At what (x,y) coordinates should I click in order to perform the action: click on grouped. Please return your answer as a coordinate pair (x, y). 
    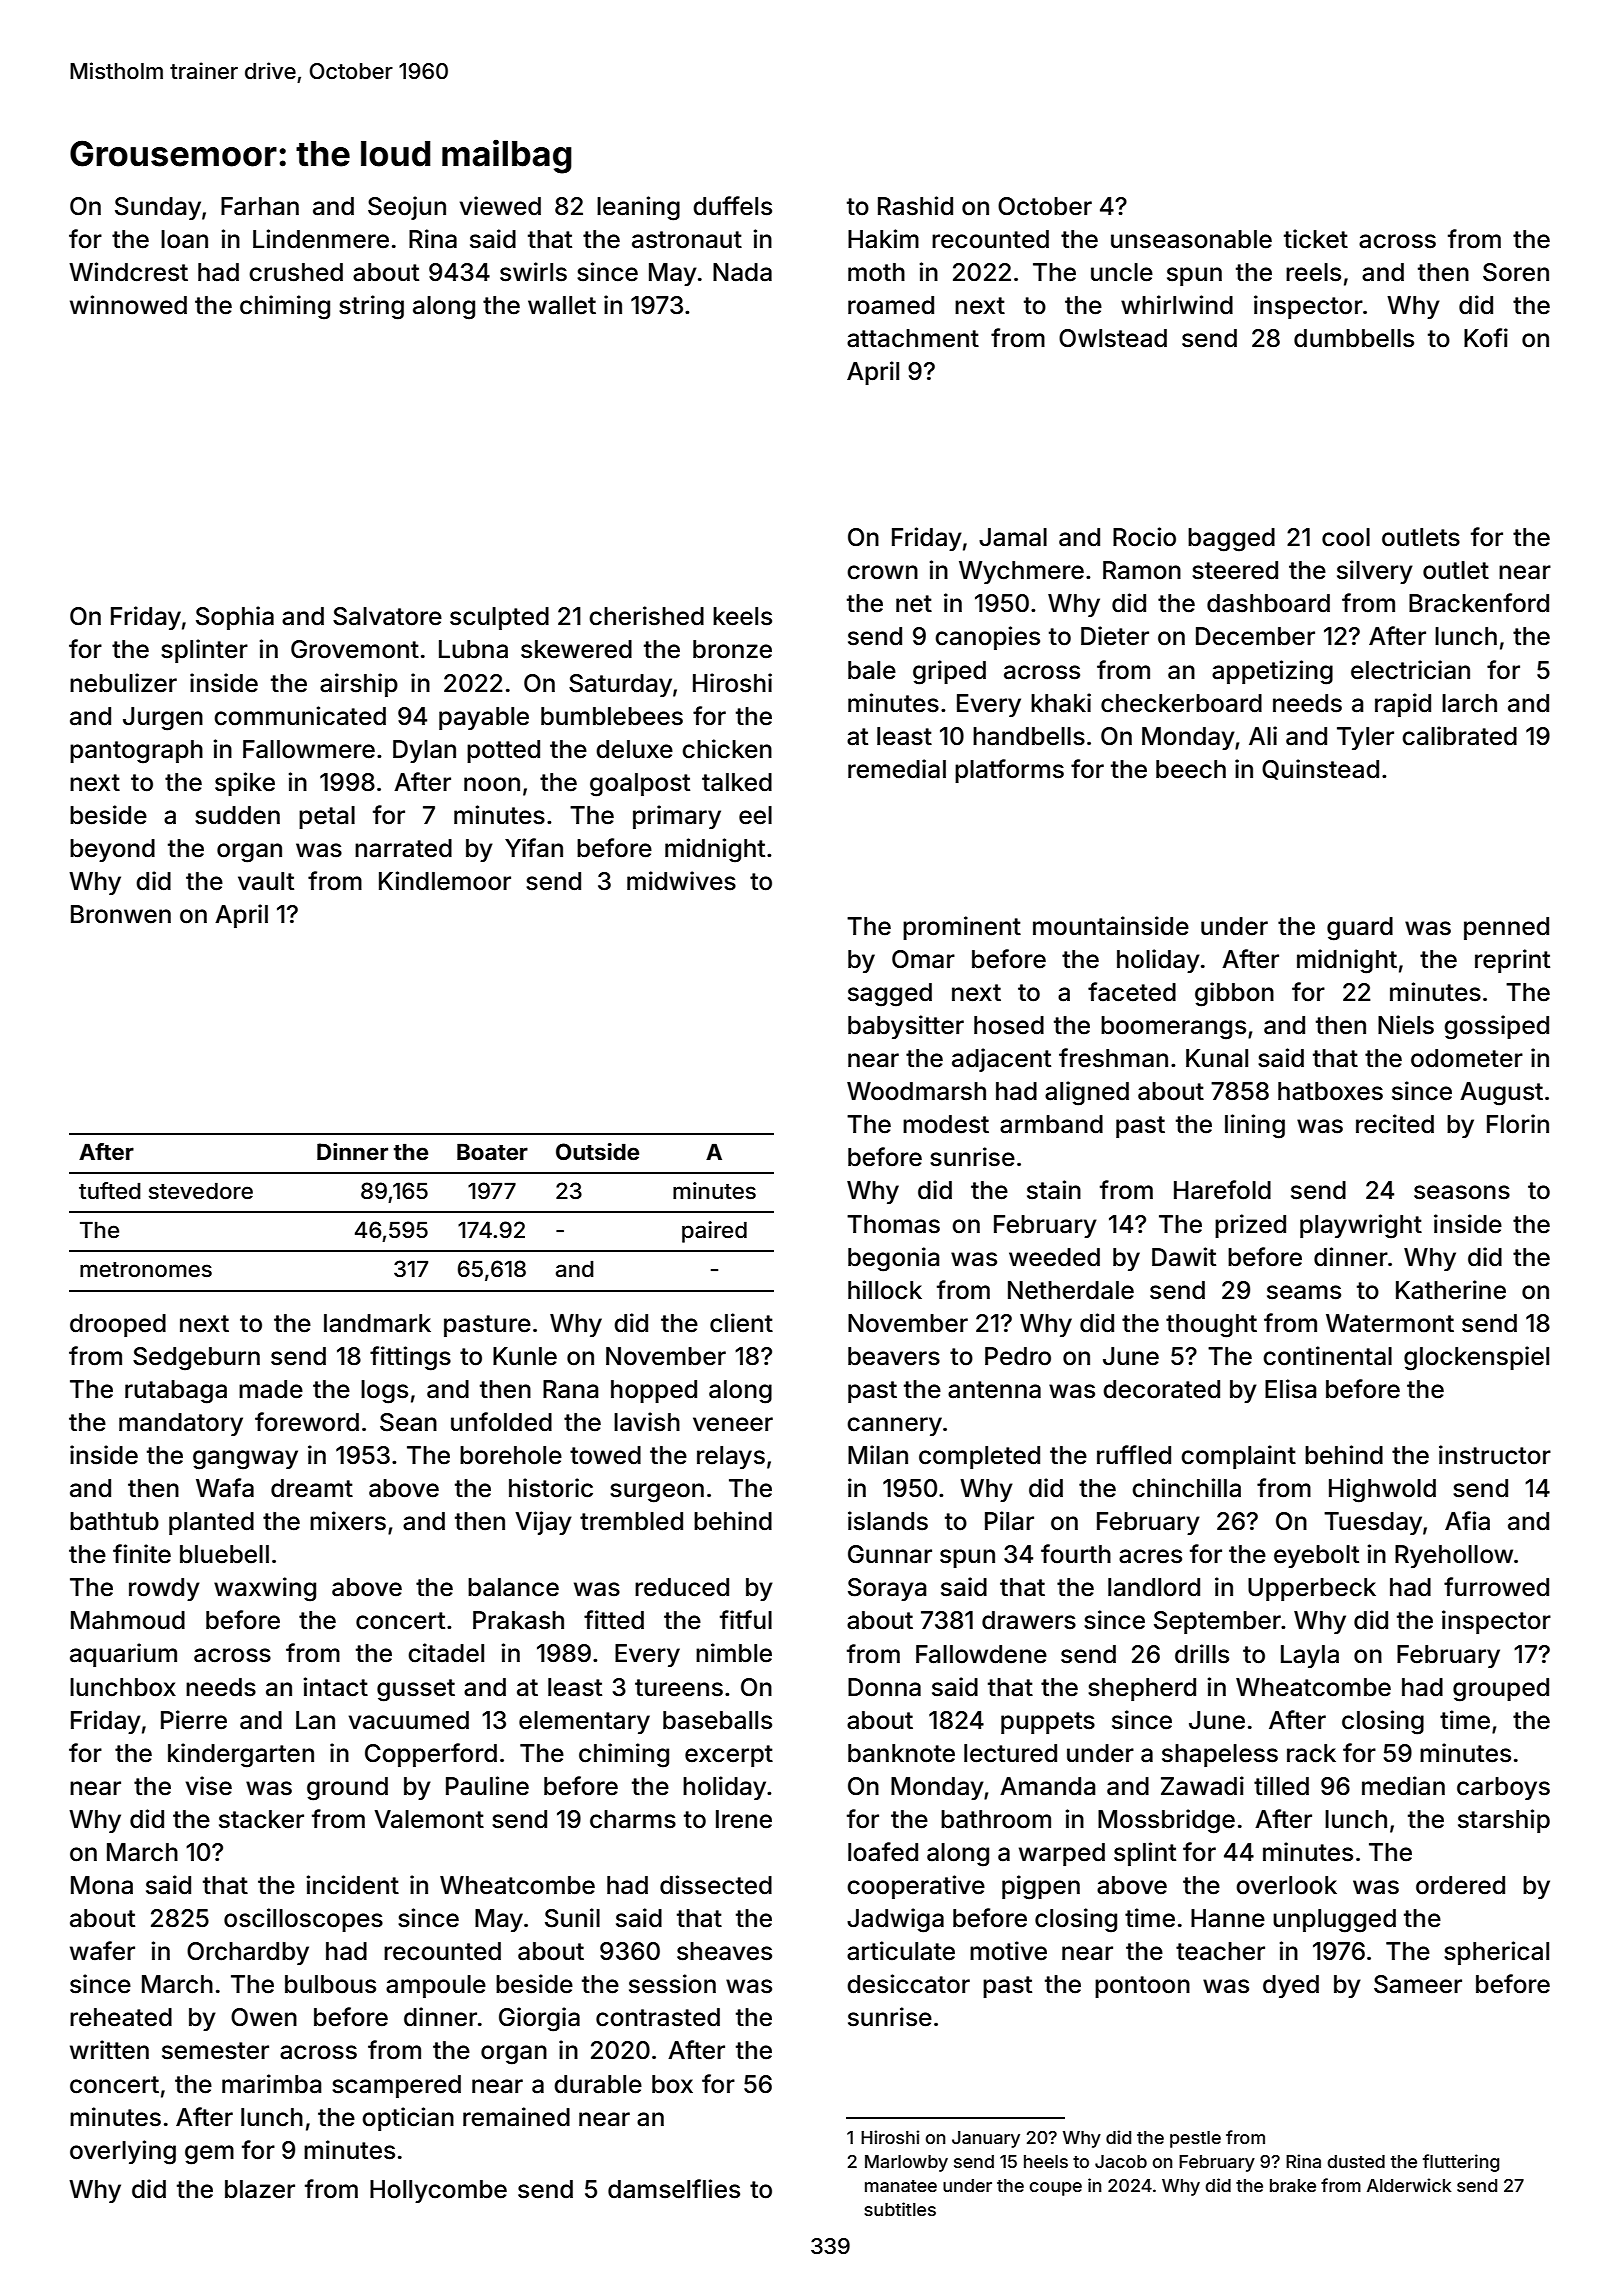
    Looking at the image, I should click on (1501, 1690).
